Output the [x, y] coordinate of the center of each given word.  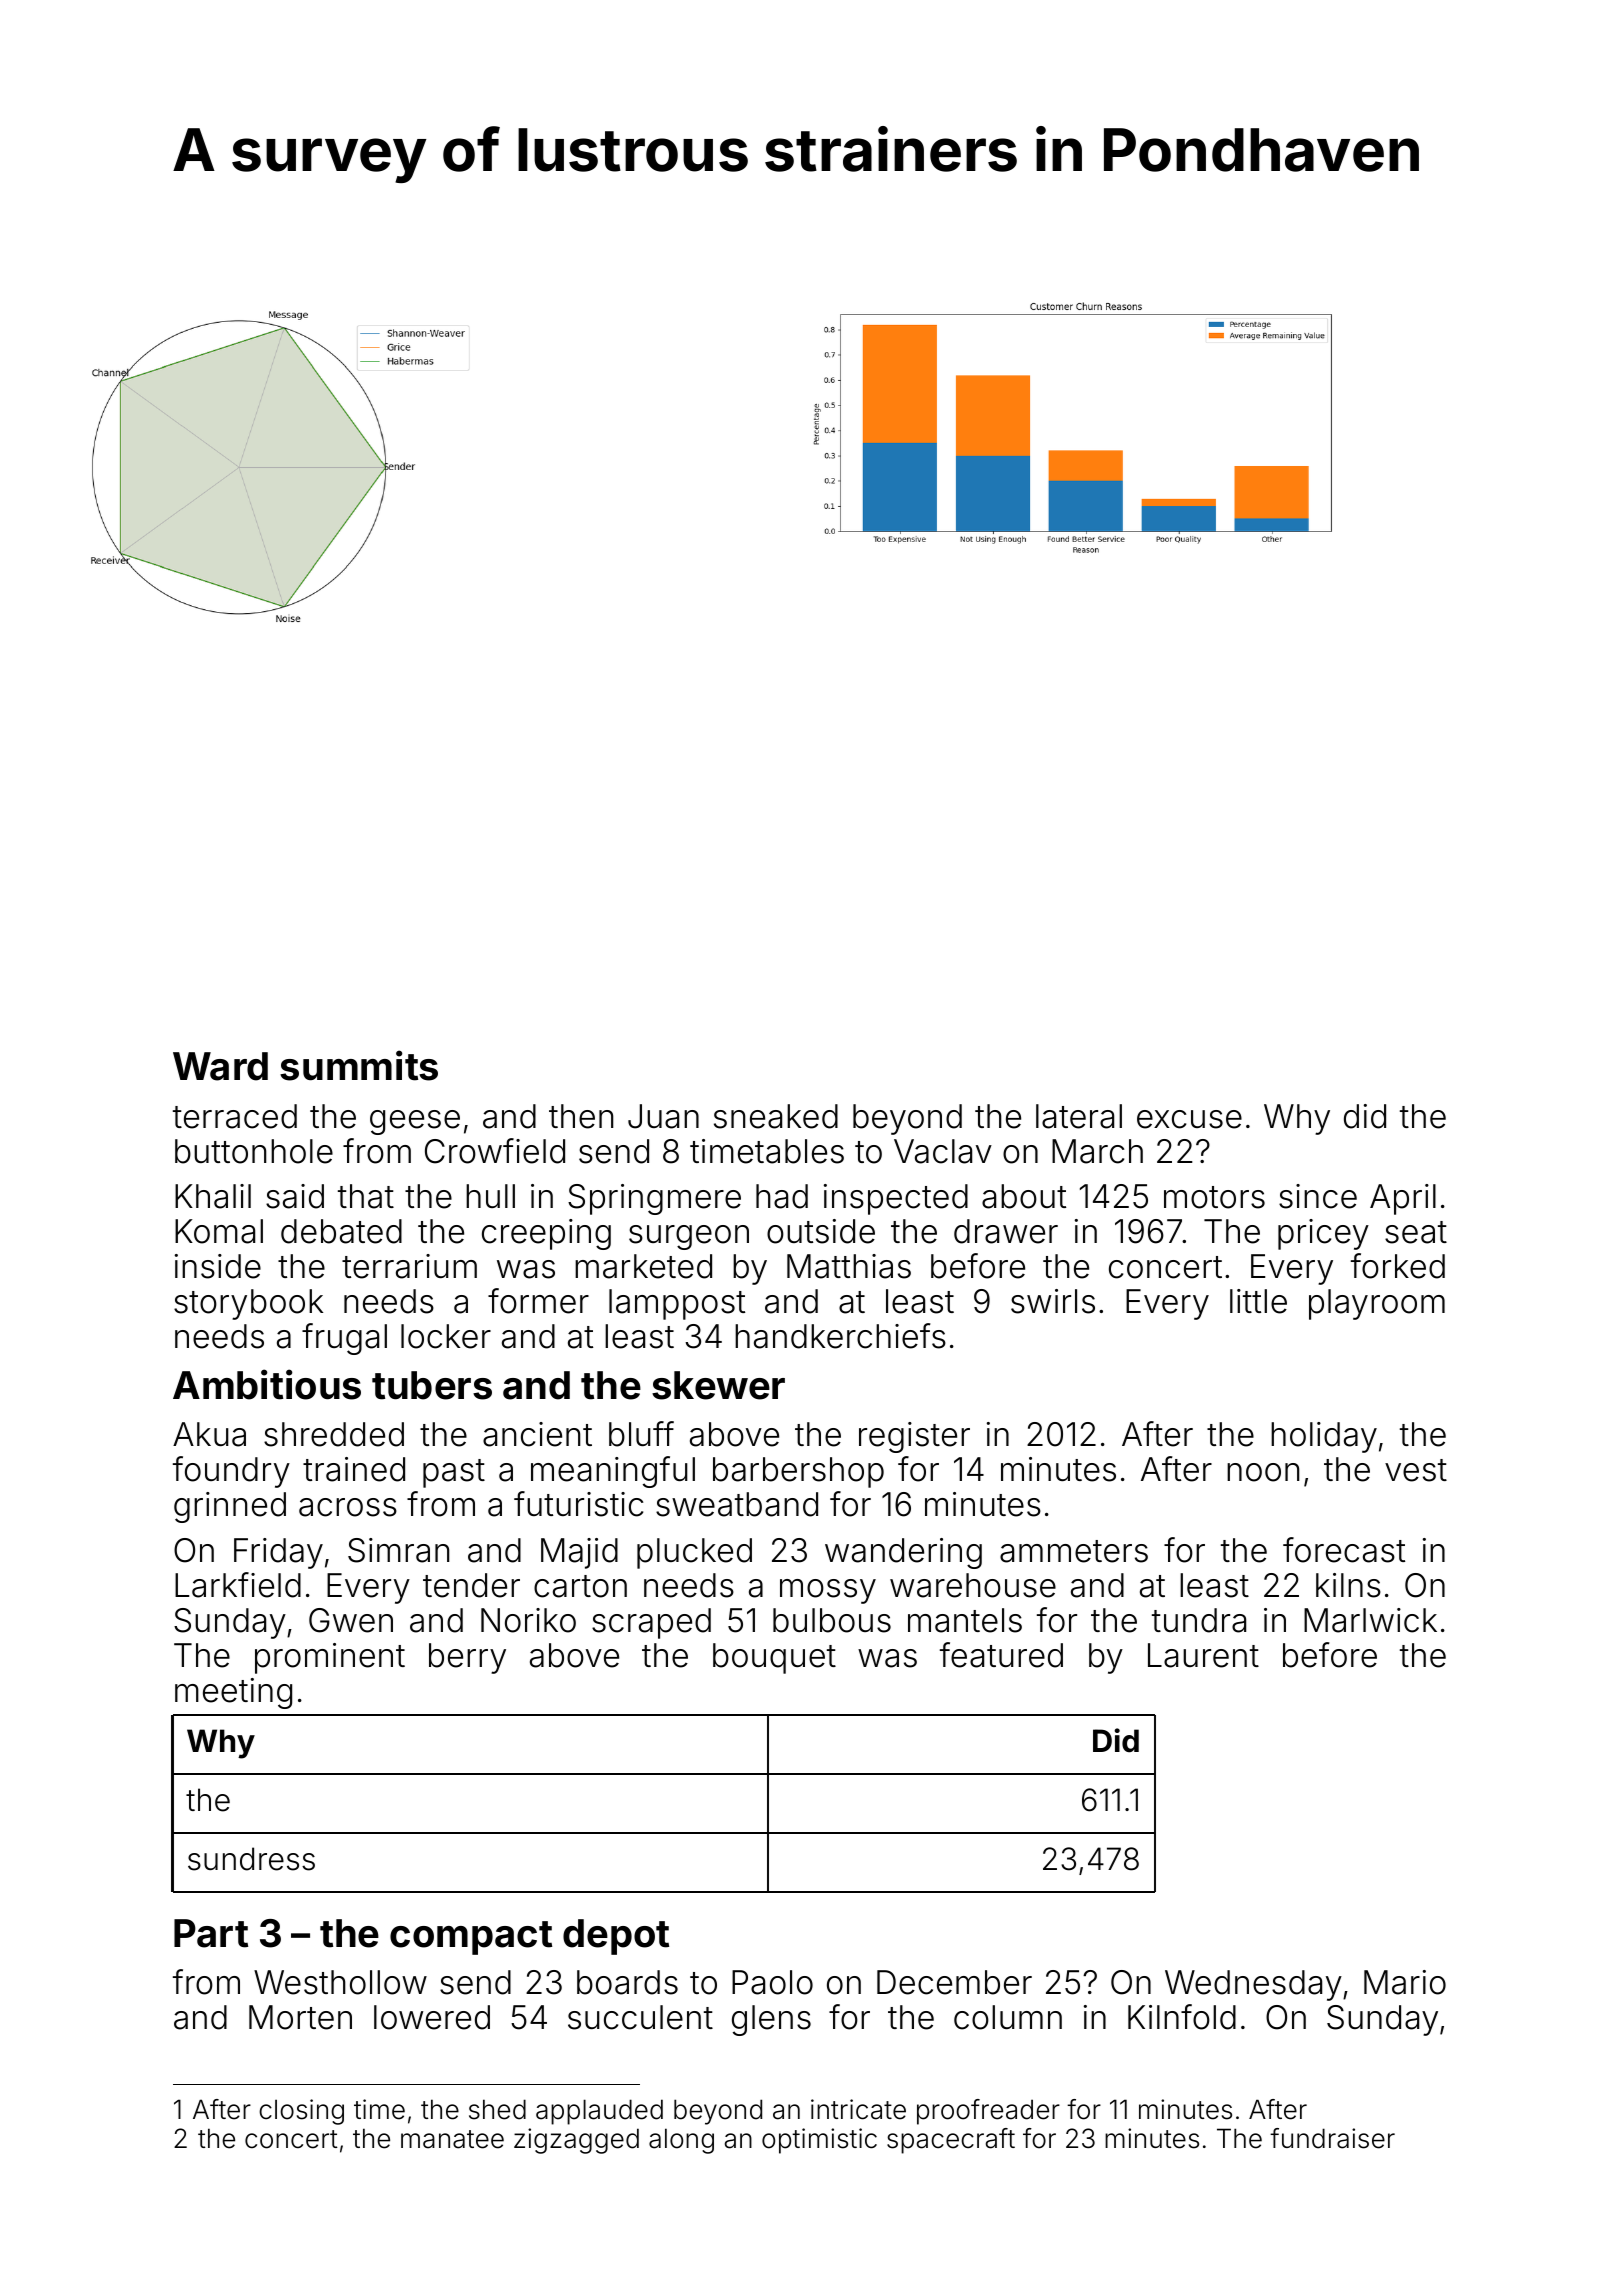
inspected [896, 1199]
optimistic [819, 2141]
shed [497, 2109]
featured [1001, 1655]
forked [1398, 1266]
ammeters [1074, 1551]
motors [1214, 1197]
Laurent [1203, 1655]
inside [218, 1266]
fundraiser [1332, 2138]
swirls [1053, 1301]
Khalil [213, 1196]
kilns [1348, 1585]
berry [467, 1658]
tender [471, 1585]
